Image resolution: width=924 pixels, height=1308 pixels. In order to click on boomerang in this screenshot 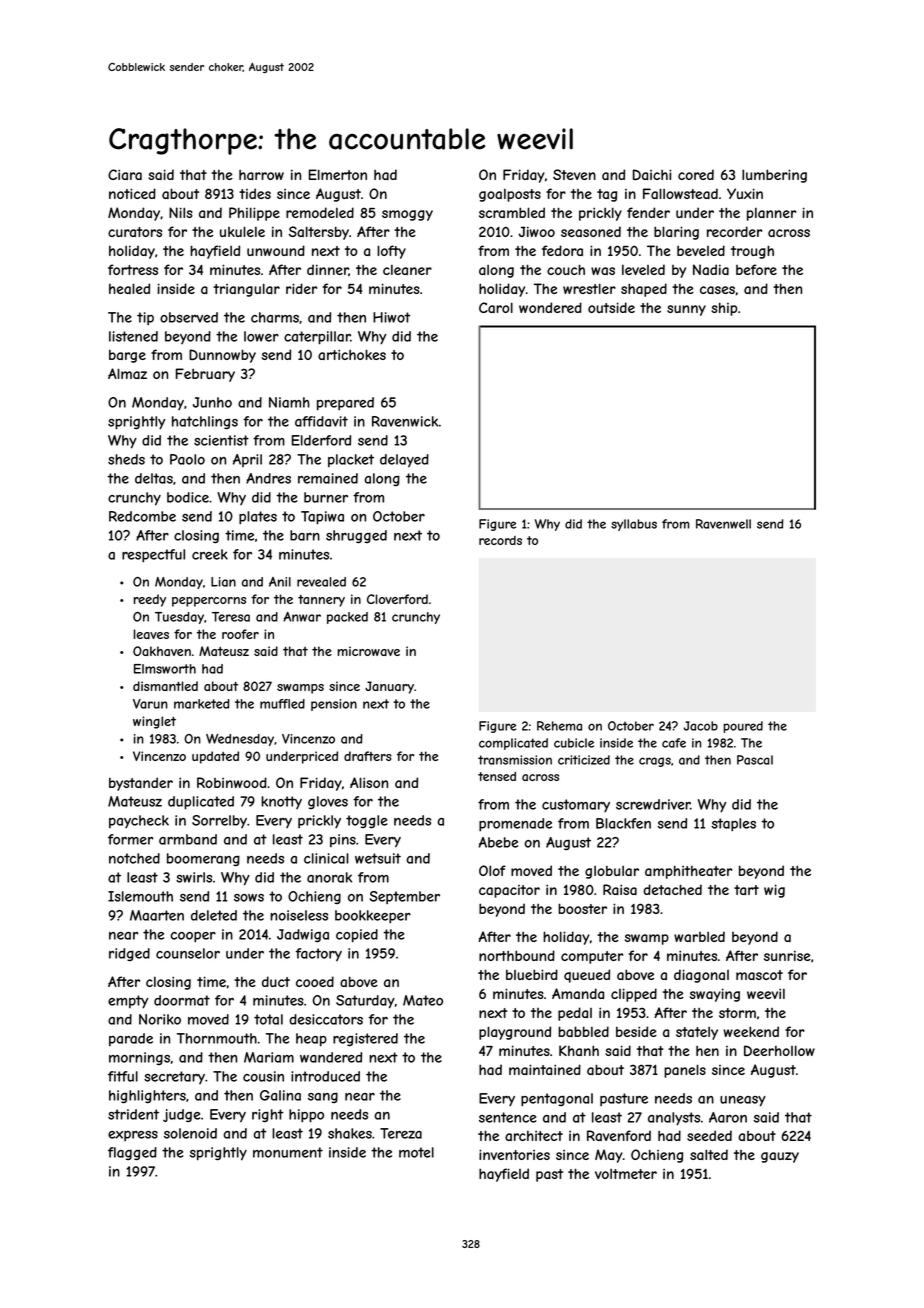, I will do `click(203, 859)`.
